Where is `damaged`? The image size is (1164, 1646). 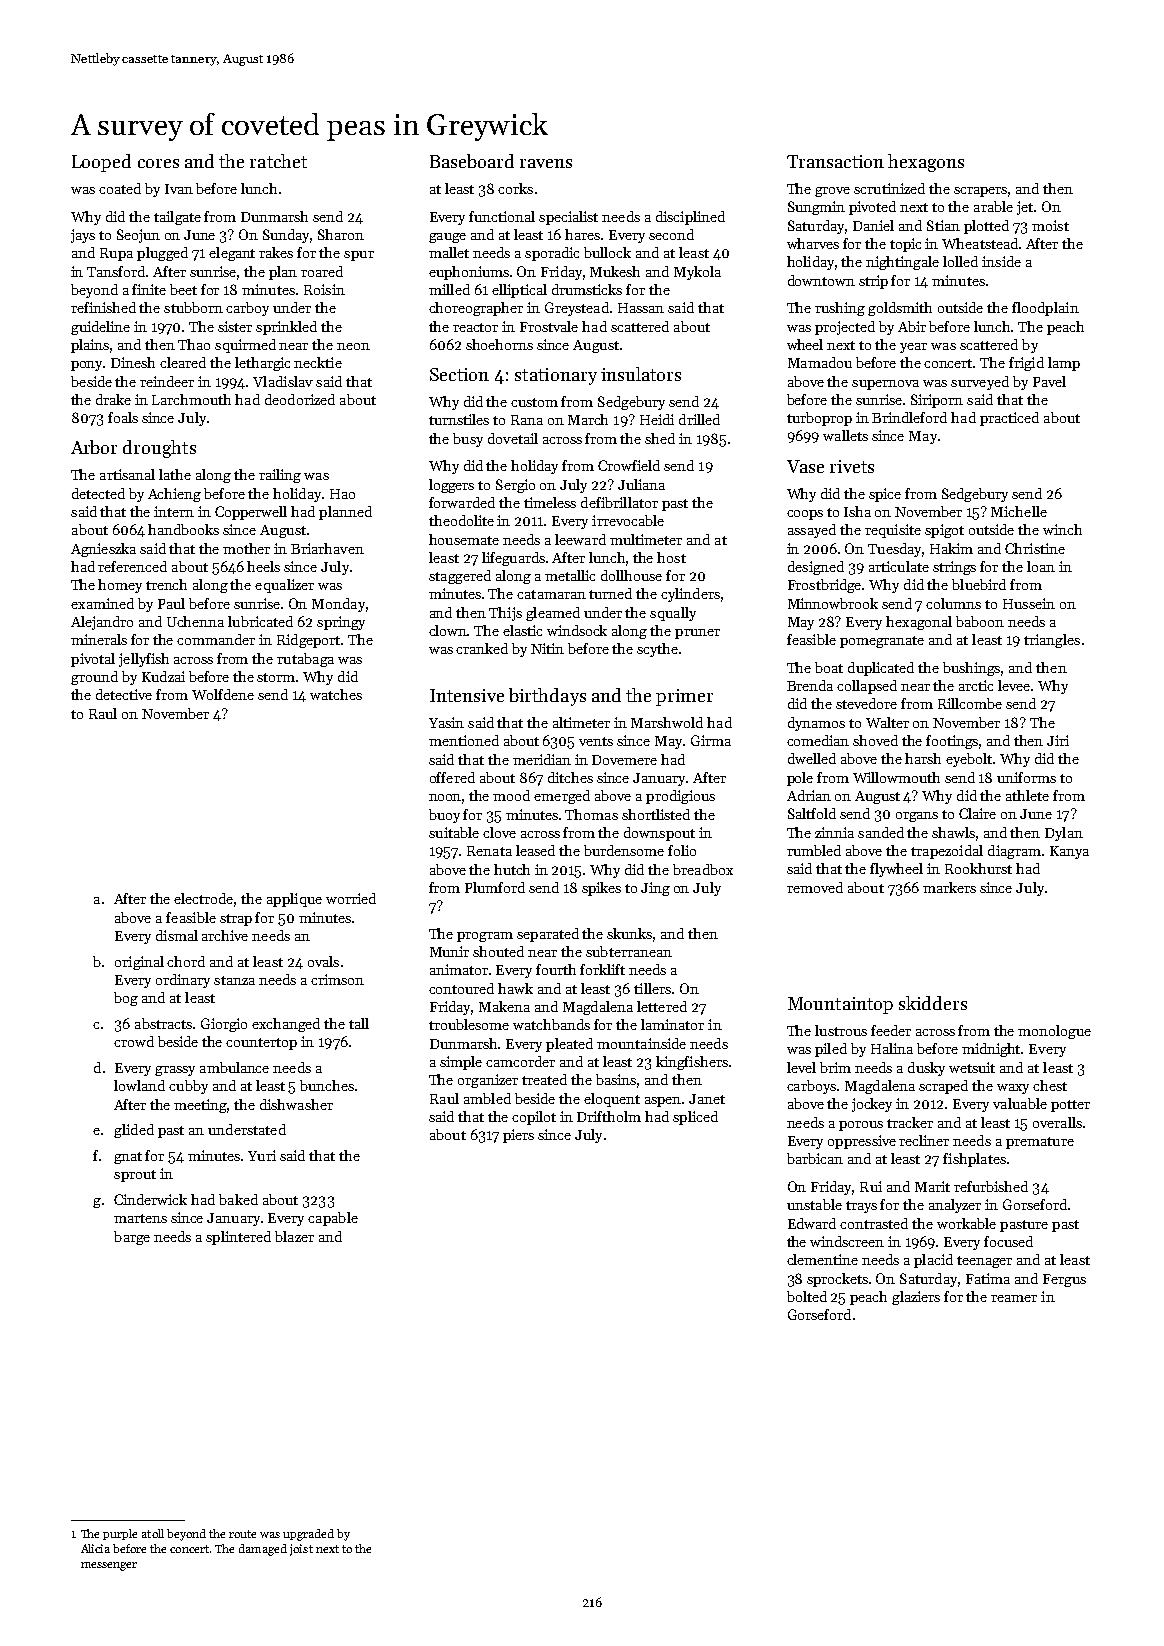 damaged is located at coordinates (263, 1550).
